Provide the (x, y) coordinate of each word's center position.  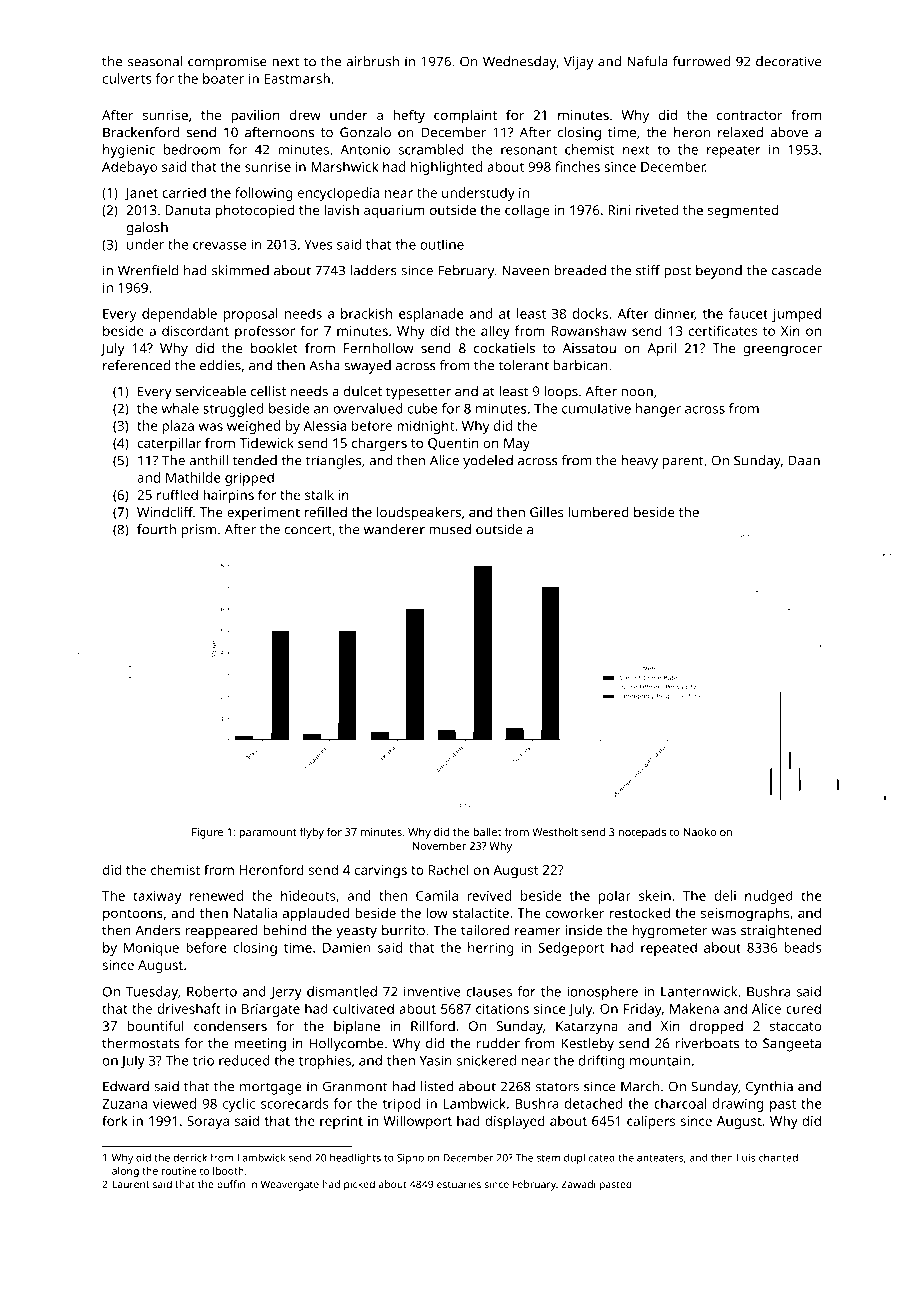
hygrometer (670, 932)
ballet (487, 832)
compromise (227, 63)
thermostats (140, 1043)
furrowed (701, 61)
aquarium (394, 212)
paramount (268, 834)
